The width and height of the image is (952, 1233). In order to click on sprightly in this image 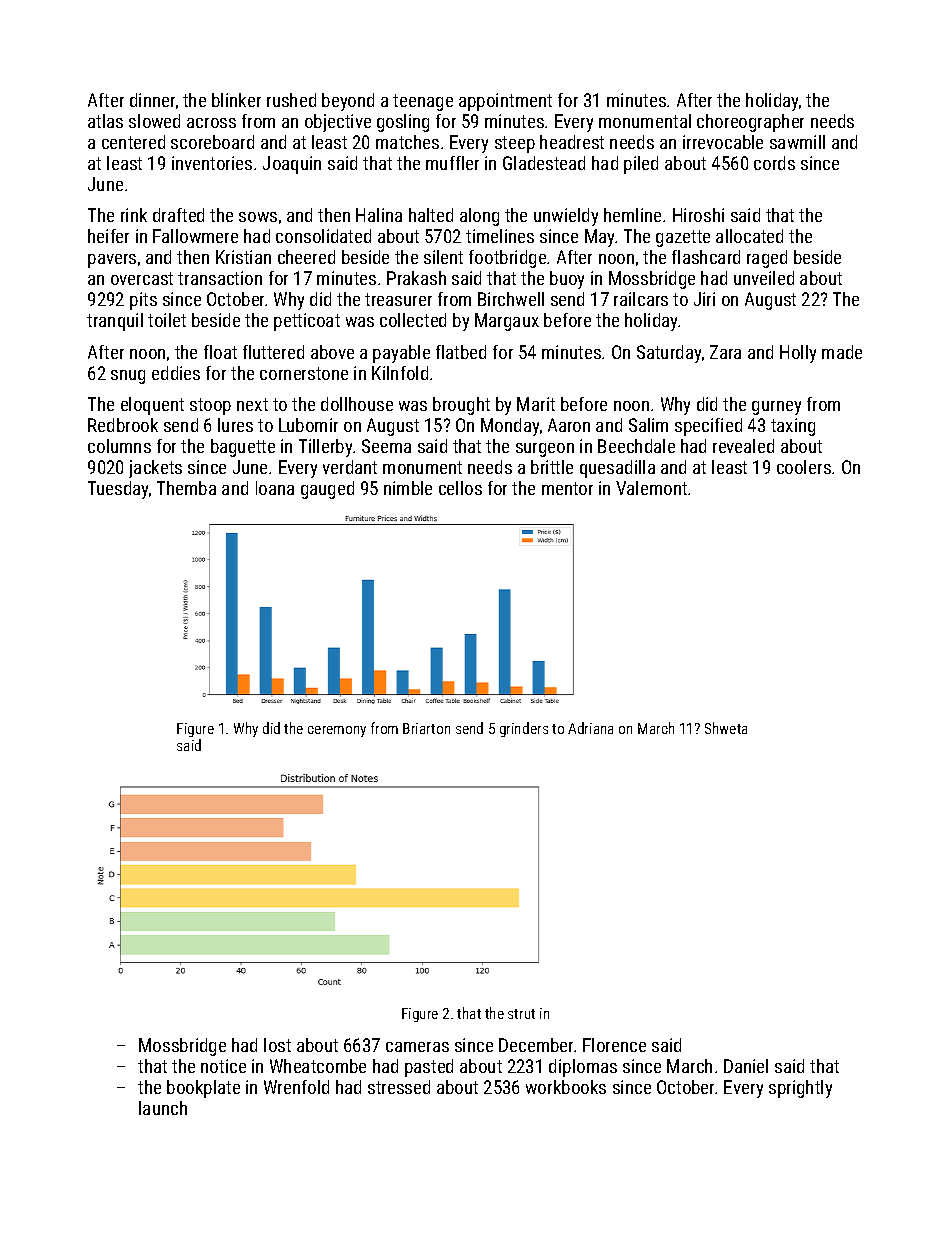, I will do `click(800, 1089)`.
